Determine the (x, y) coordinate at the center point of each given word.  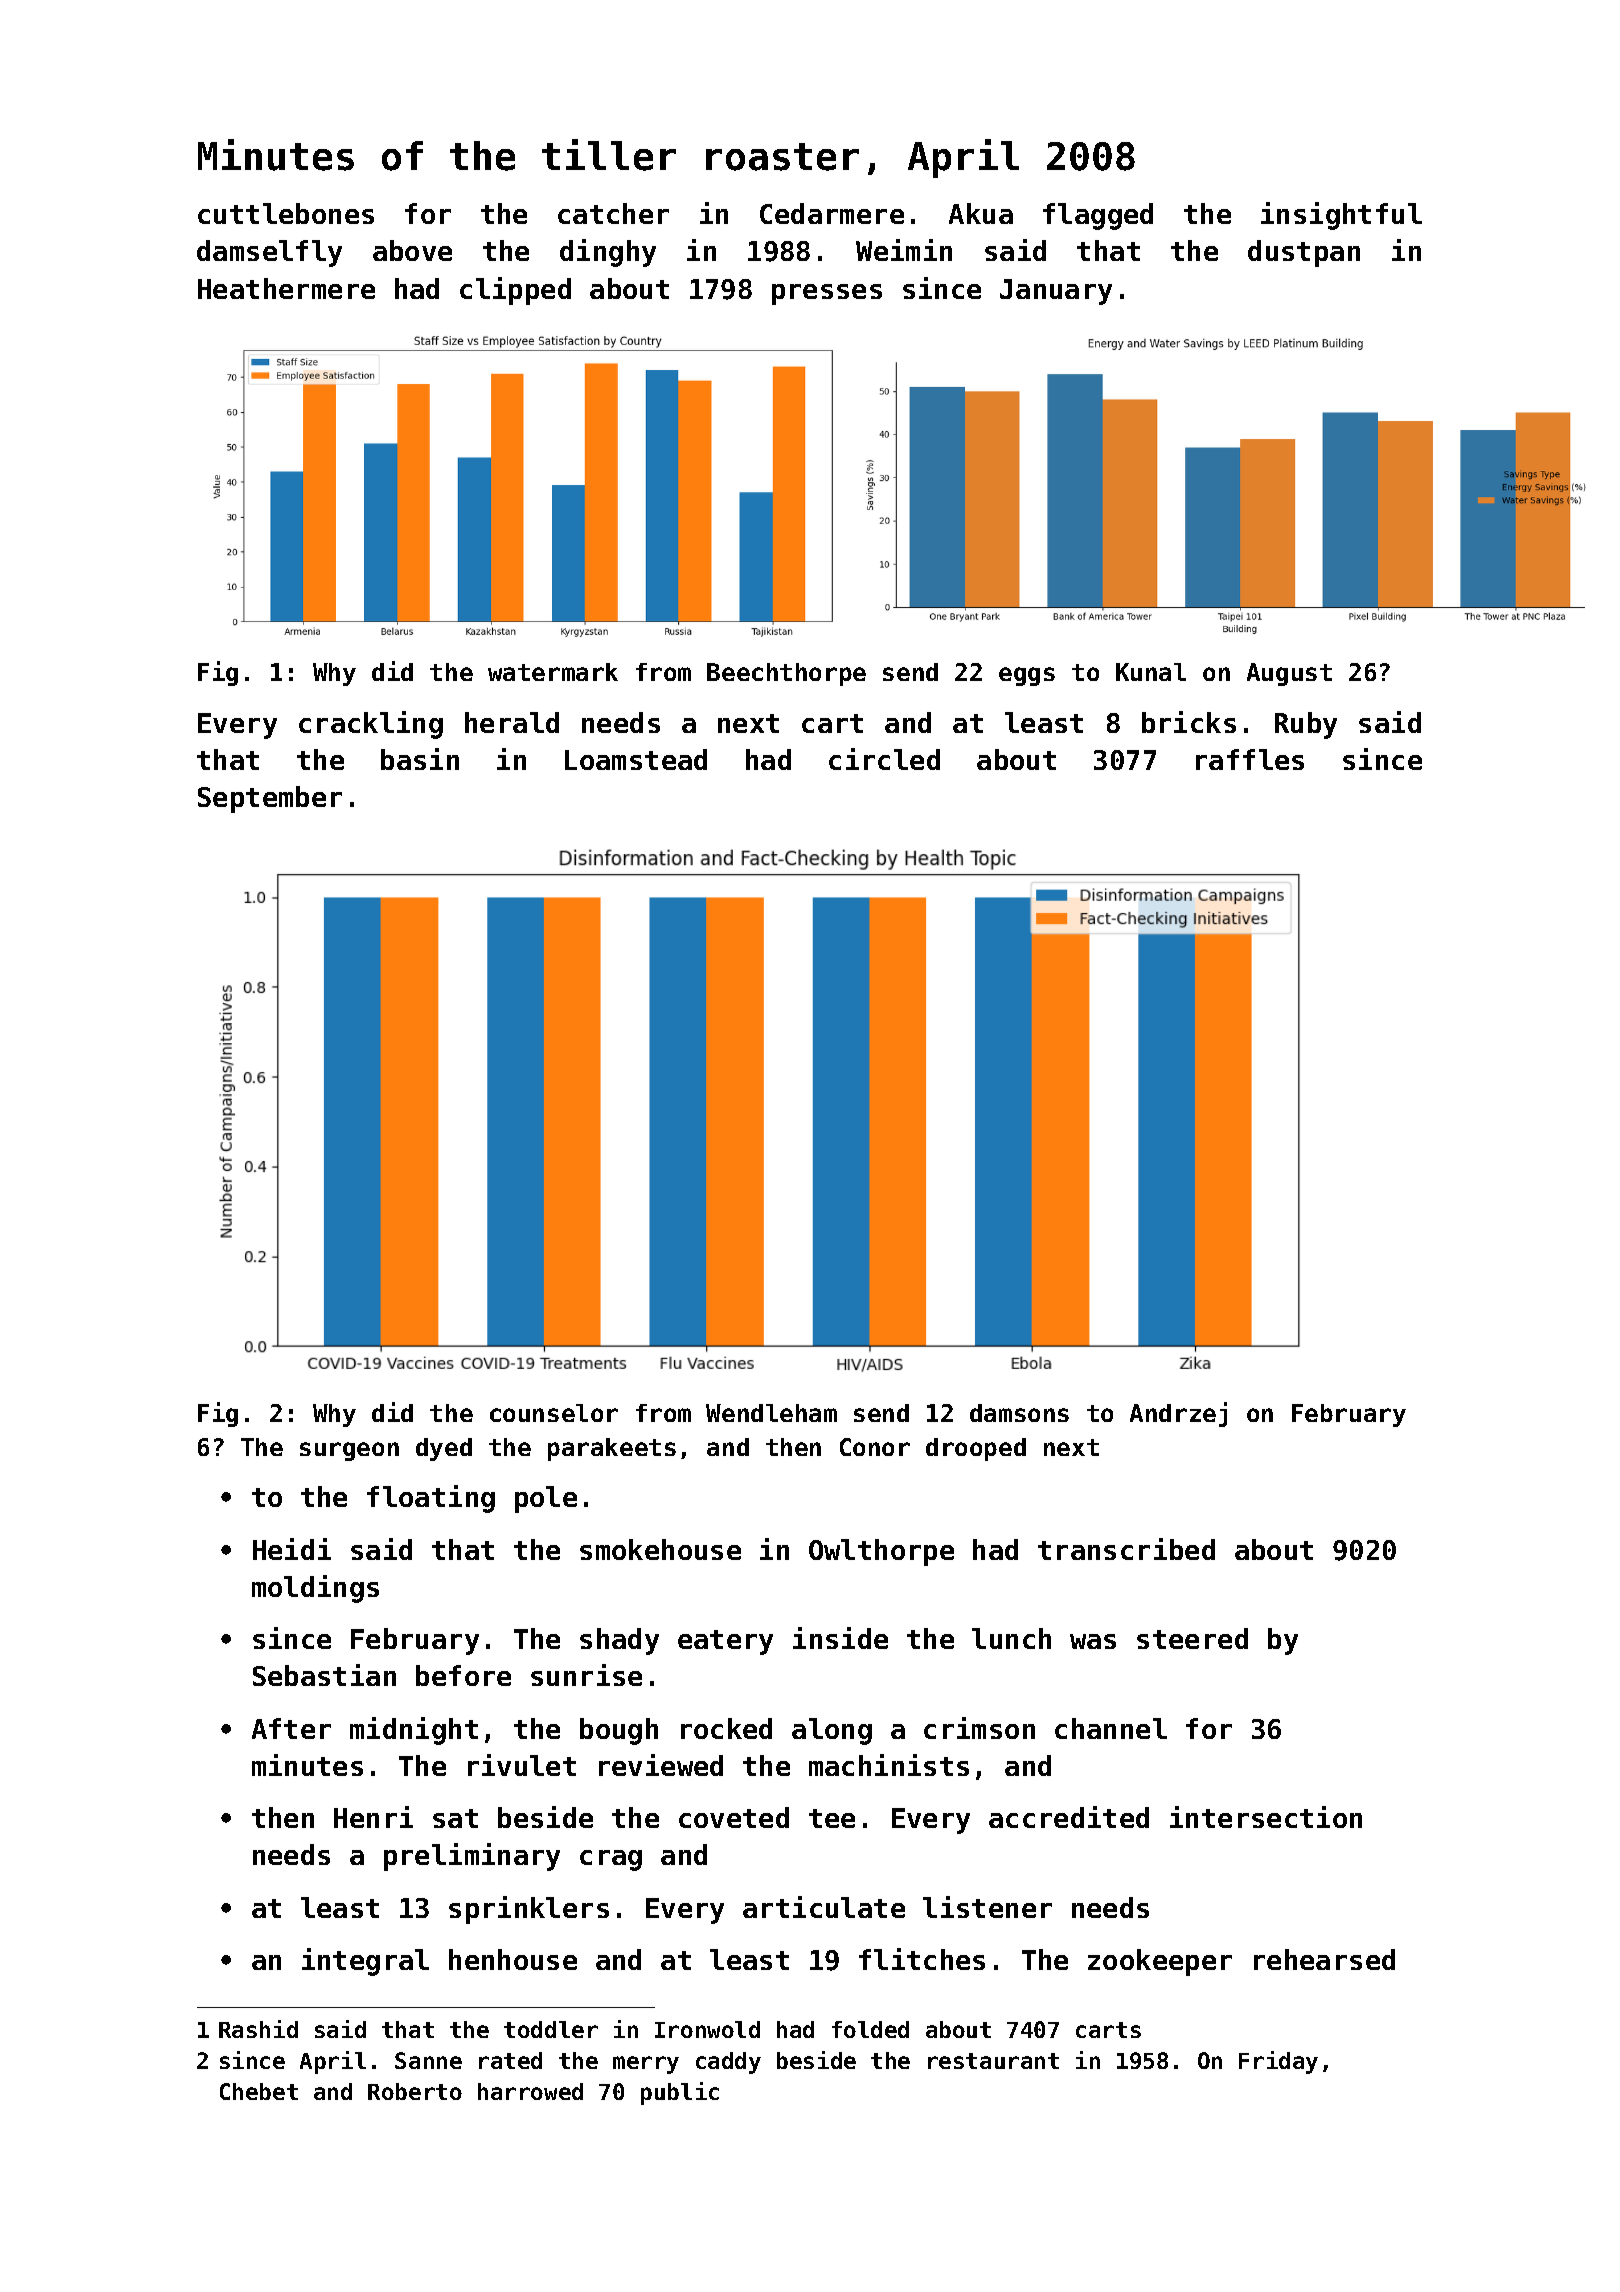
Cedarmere (832, 213)
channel (1111, 1728)
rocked (726, 1728)
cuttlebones (286, 213)
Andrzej (1178, 1414)
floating (431, 1499)
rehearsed (1324, 1959)
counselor (554, 1413)
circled (884, 759)
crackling (371, 725)
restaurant (993, 2061)
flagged (1098, 216)
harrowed (530, 2091)
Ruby (1306, 725)
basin (420, 759)
